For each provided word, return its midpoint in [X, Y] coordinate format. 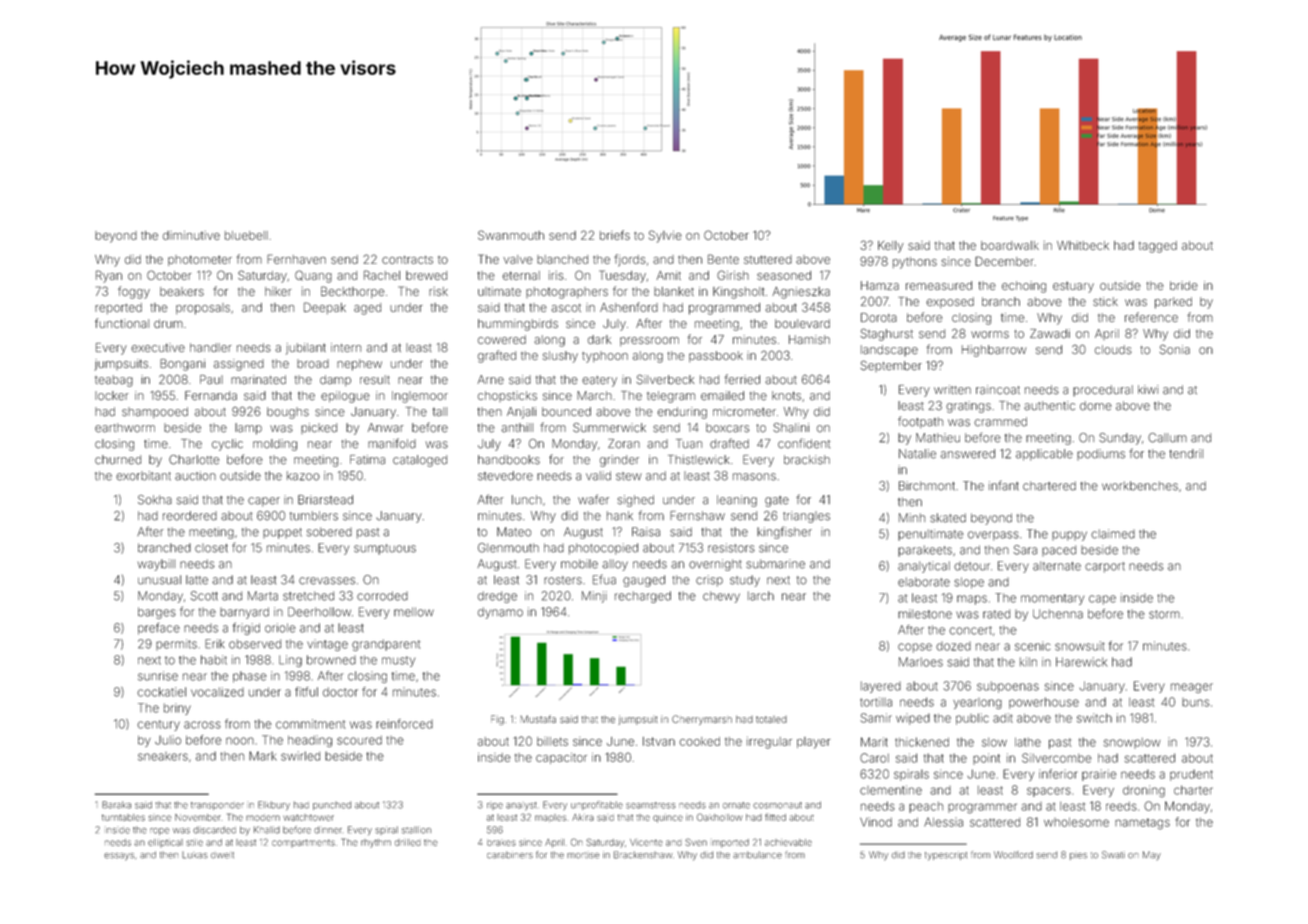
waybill [156, 565]
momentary [1052, 599]
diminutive [191, 235]
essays [119, 857]
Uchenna [1058, 614]
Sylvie [665, 236]
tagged [1158, 247]
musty [398, 661]
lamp [248, 429]
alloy [615, 565]
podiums [1101, 454]
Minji [594, 597]
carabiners [510, 854]
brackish [807, 460]
